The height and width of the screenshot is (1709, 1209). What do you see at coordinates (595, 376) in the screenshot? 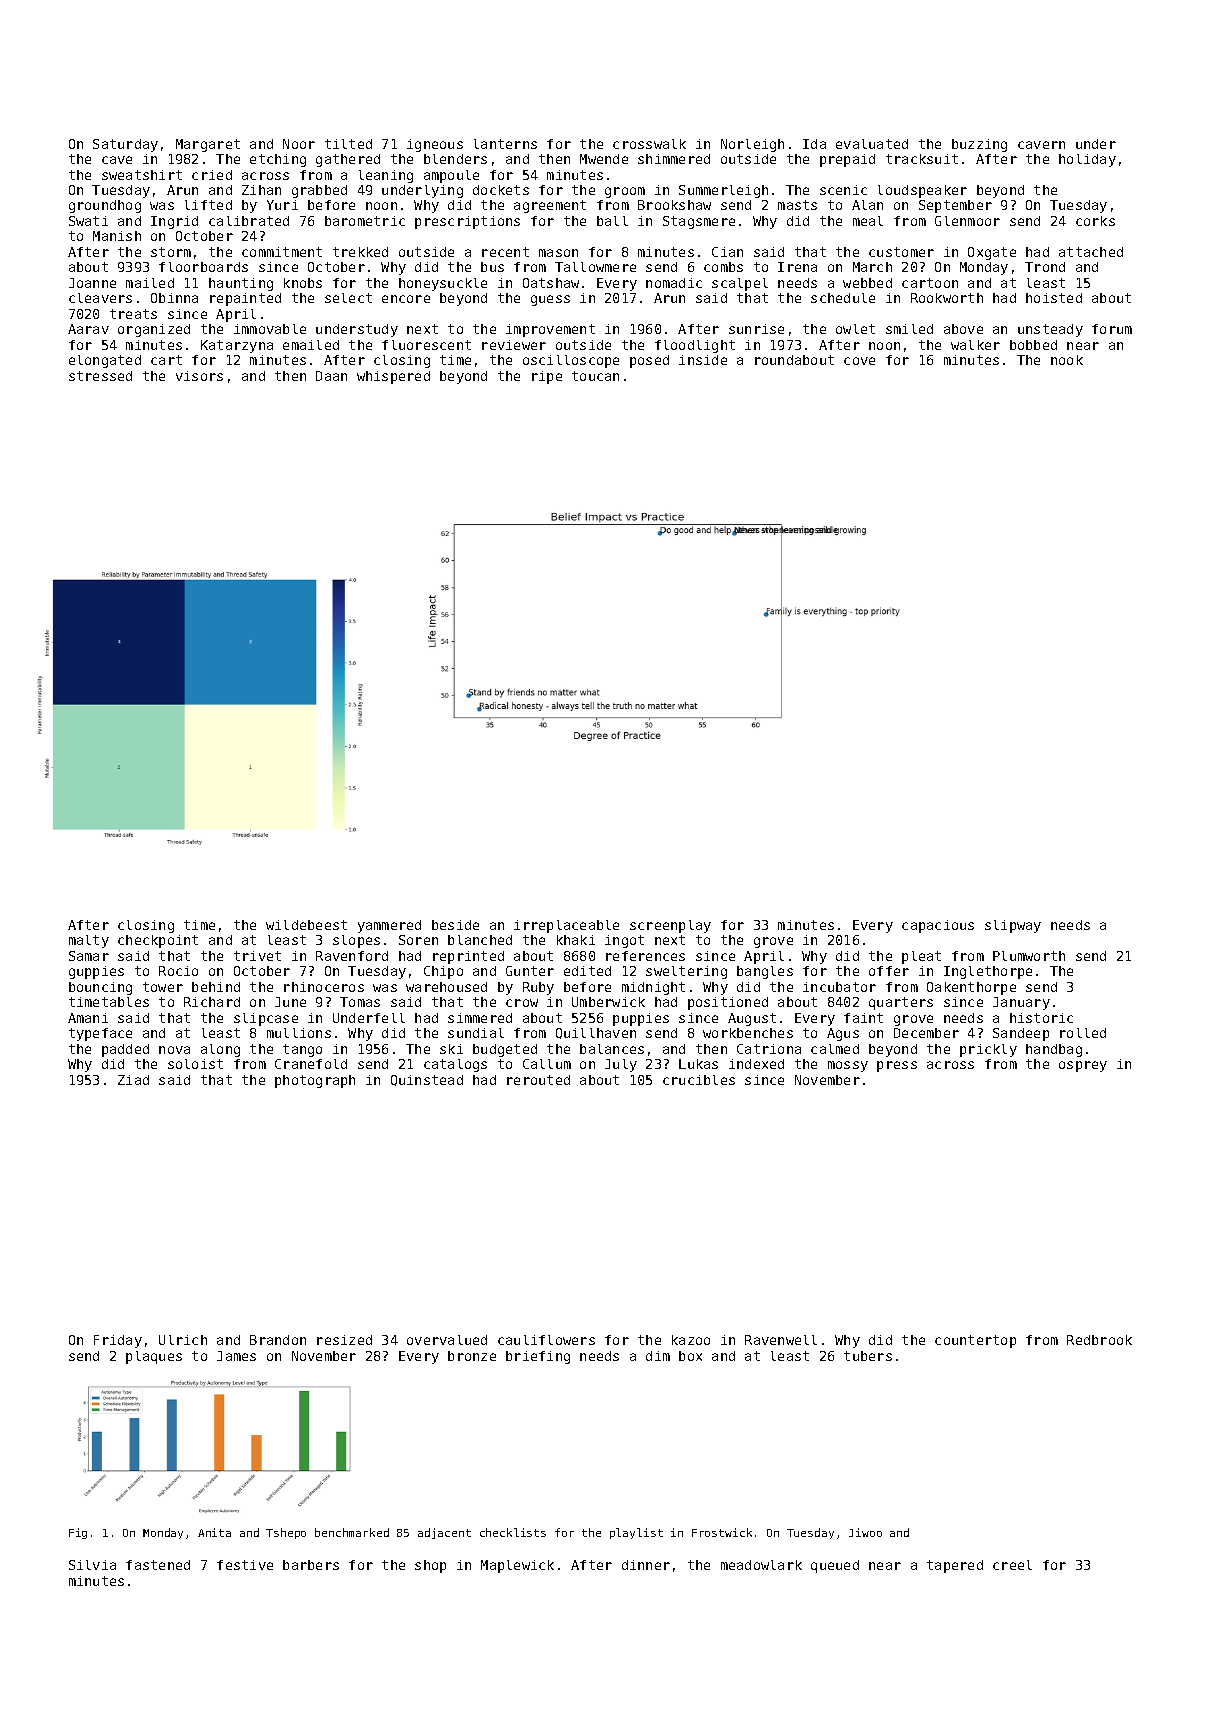
I see `toucan` at bounding box center [595, 376].
